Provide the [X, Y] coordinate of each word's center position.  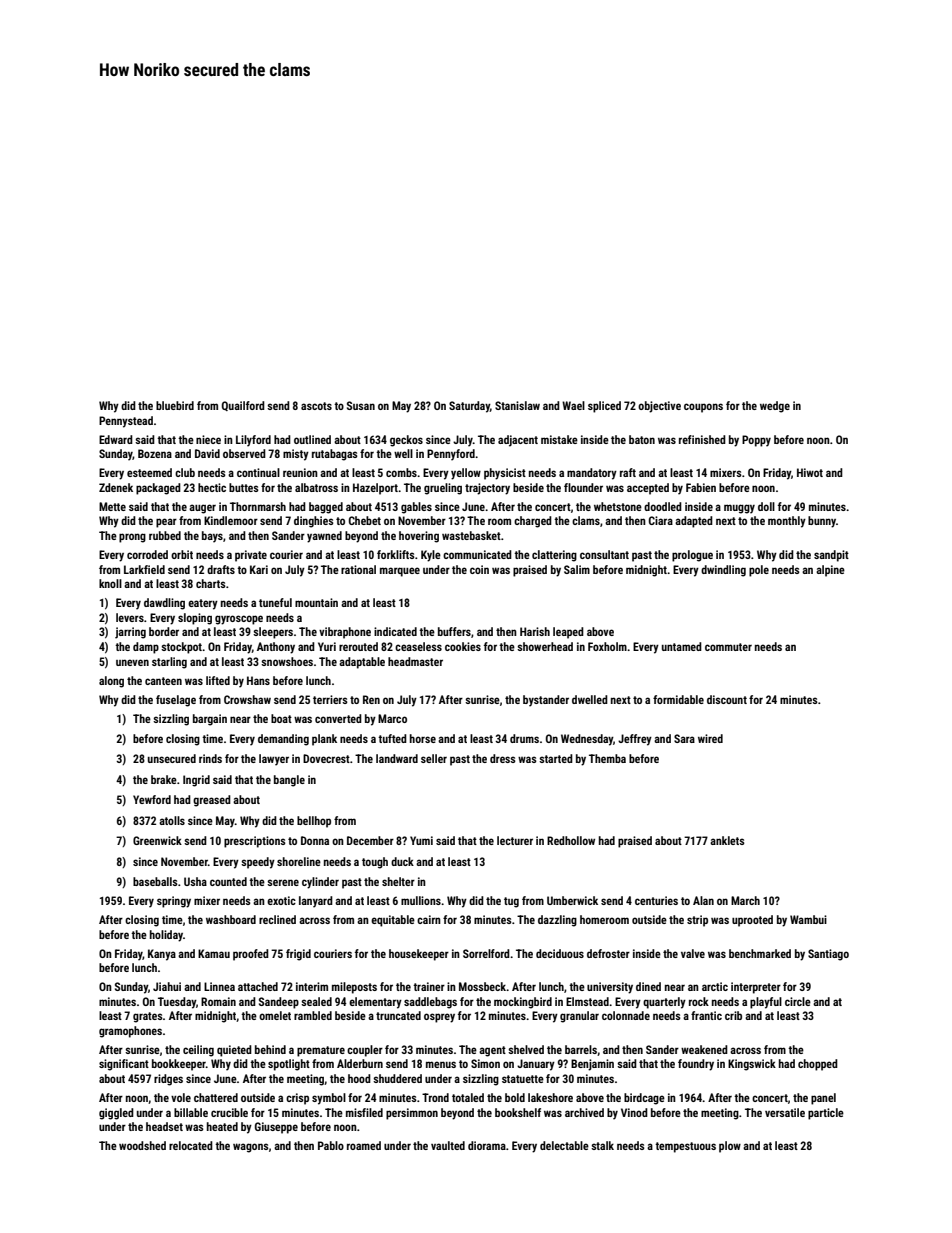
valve [693, 953]
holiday [166, 936]
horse [423, 738]
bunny [822, 522]
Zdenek [116, 487]
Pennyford [451, 455]
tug [511, 902]
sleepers [273, 633]
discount [727, 699]
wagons [251, 1148]
